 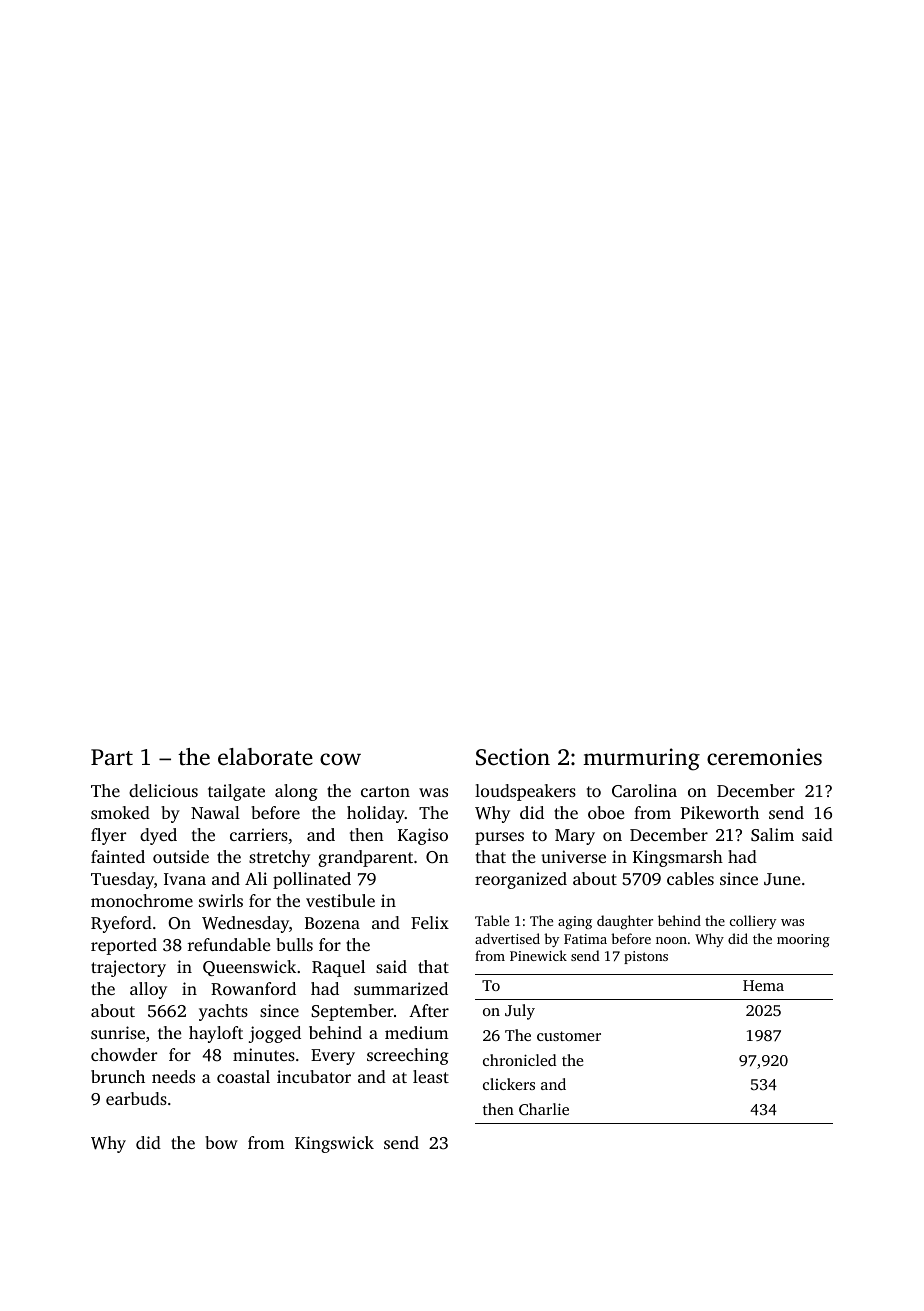 I want to click on Pikeworth, so click(x=720, y=812).
